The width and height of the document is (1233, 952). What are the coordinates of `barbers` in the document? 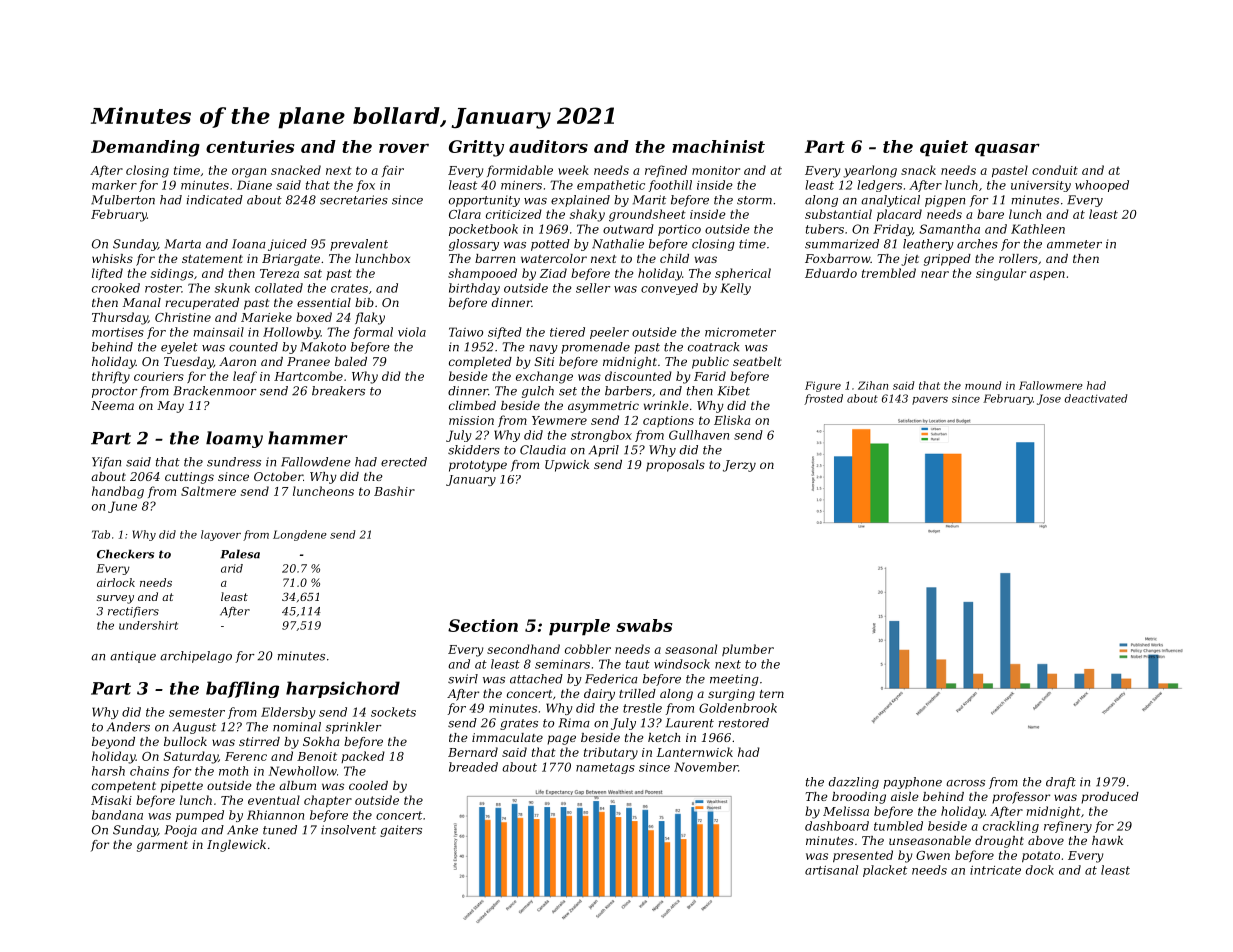 It's located at (628, 391).
